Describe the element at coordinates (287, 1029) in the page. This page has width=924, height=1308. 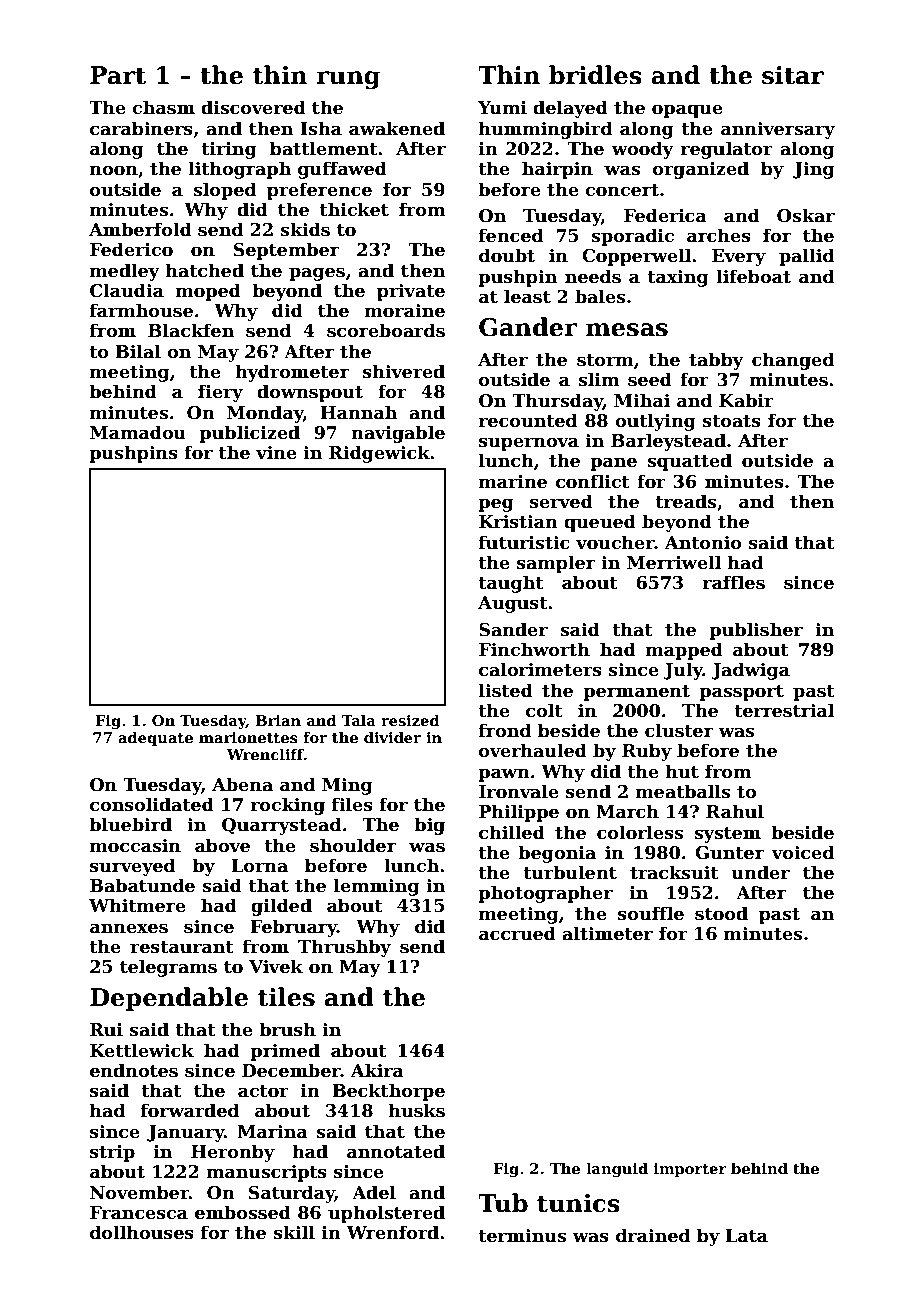
I see `brush` at that location.
